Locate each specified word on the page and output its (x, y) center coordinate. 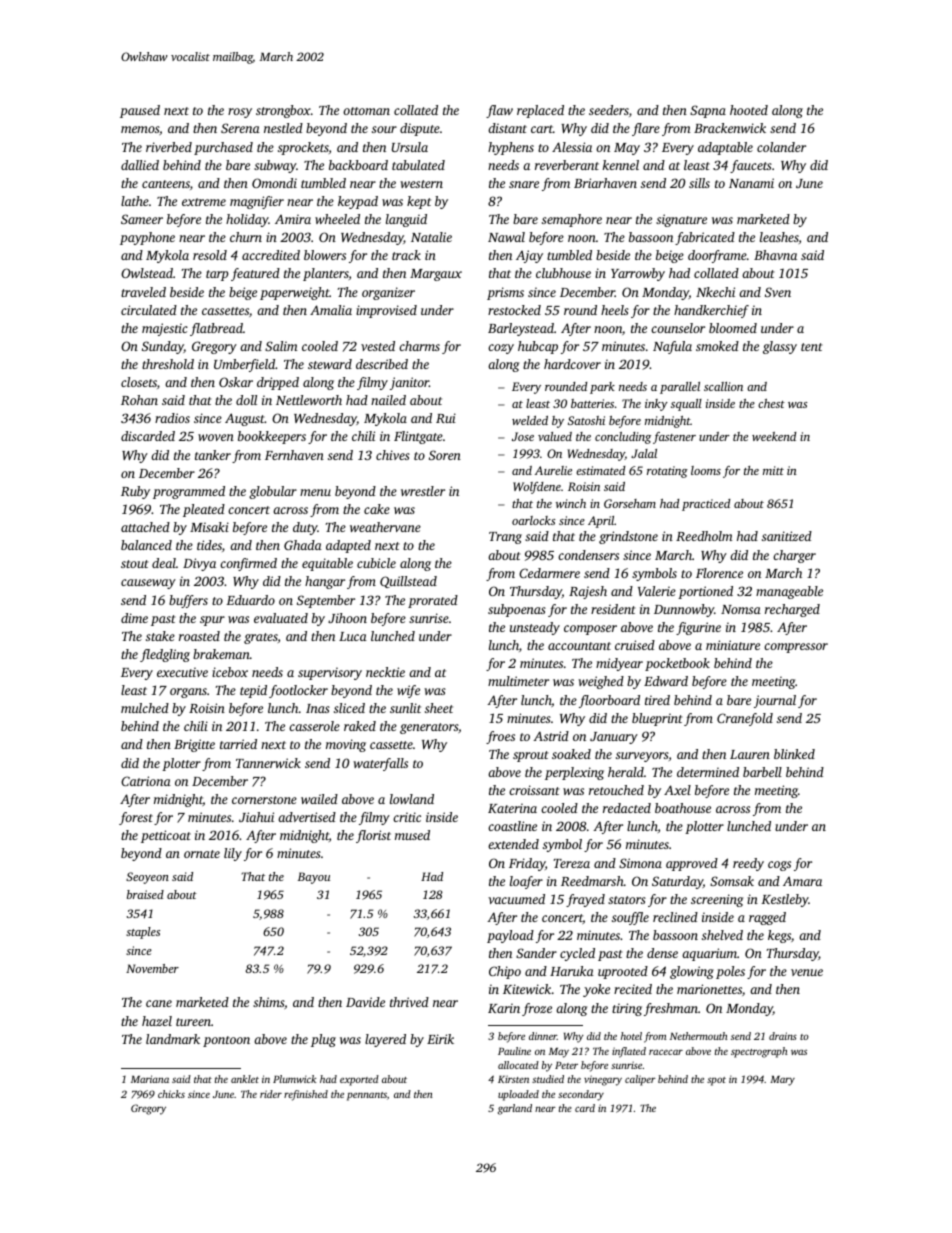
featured (255, 274)
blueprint (657, 719)
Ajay (529, 256)
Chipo (505, 972)
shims (268, 1002)
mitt (773, 470)
